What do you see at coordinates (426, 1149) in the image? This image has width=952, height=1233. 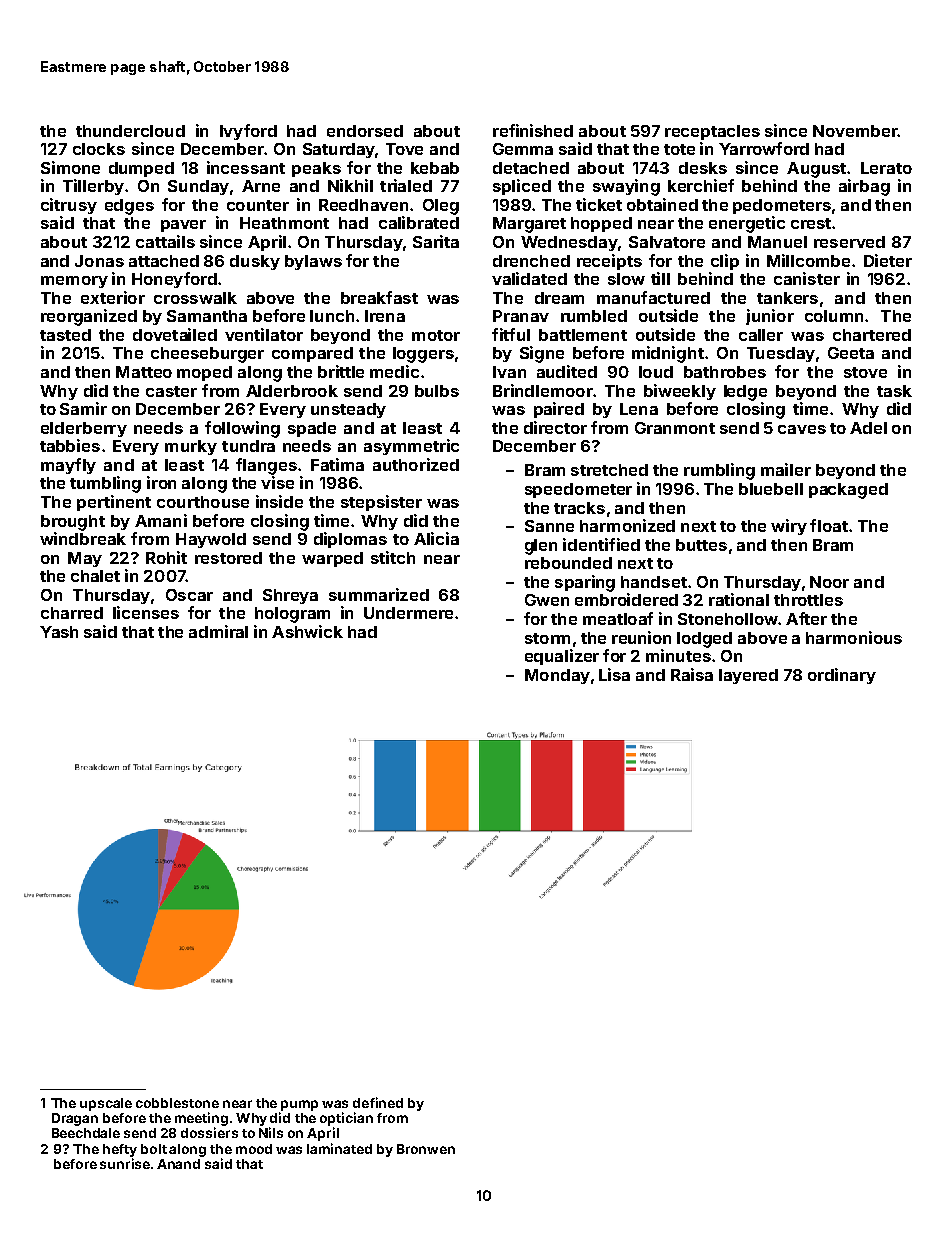 I see `Bronwen` at bounding box center [426, 1149].
